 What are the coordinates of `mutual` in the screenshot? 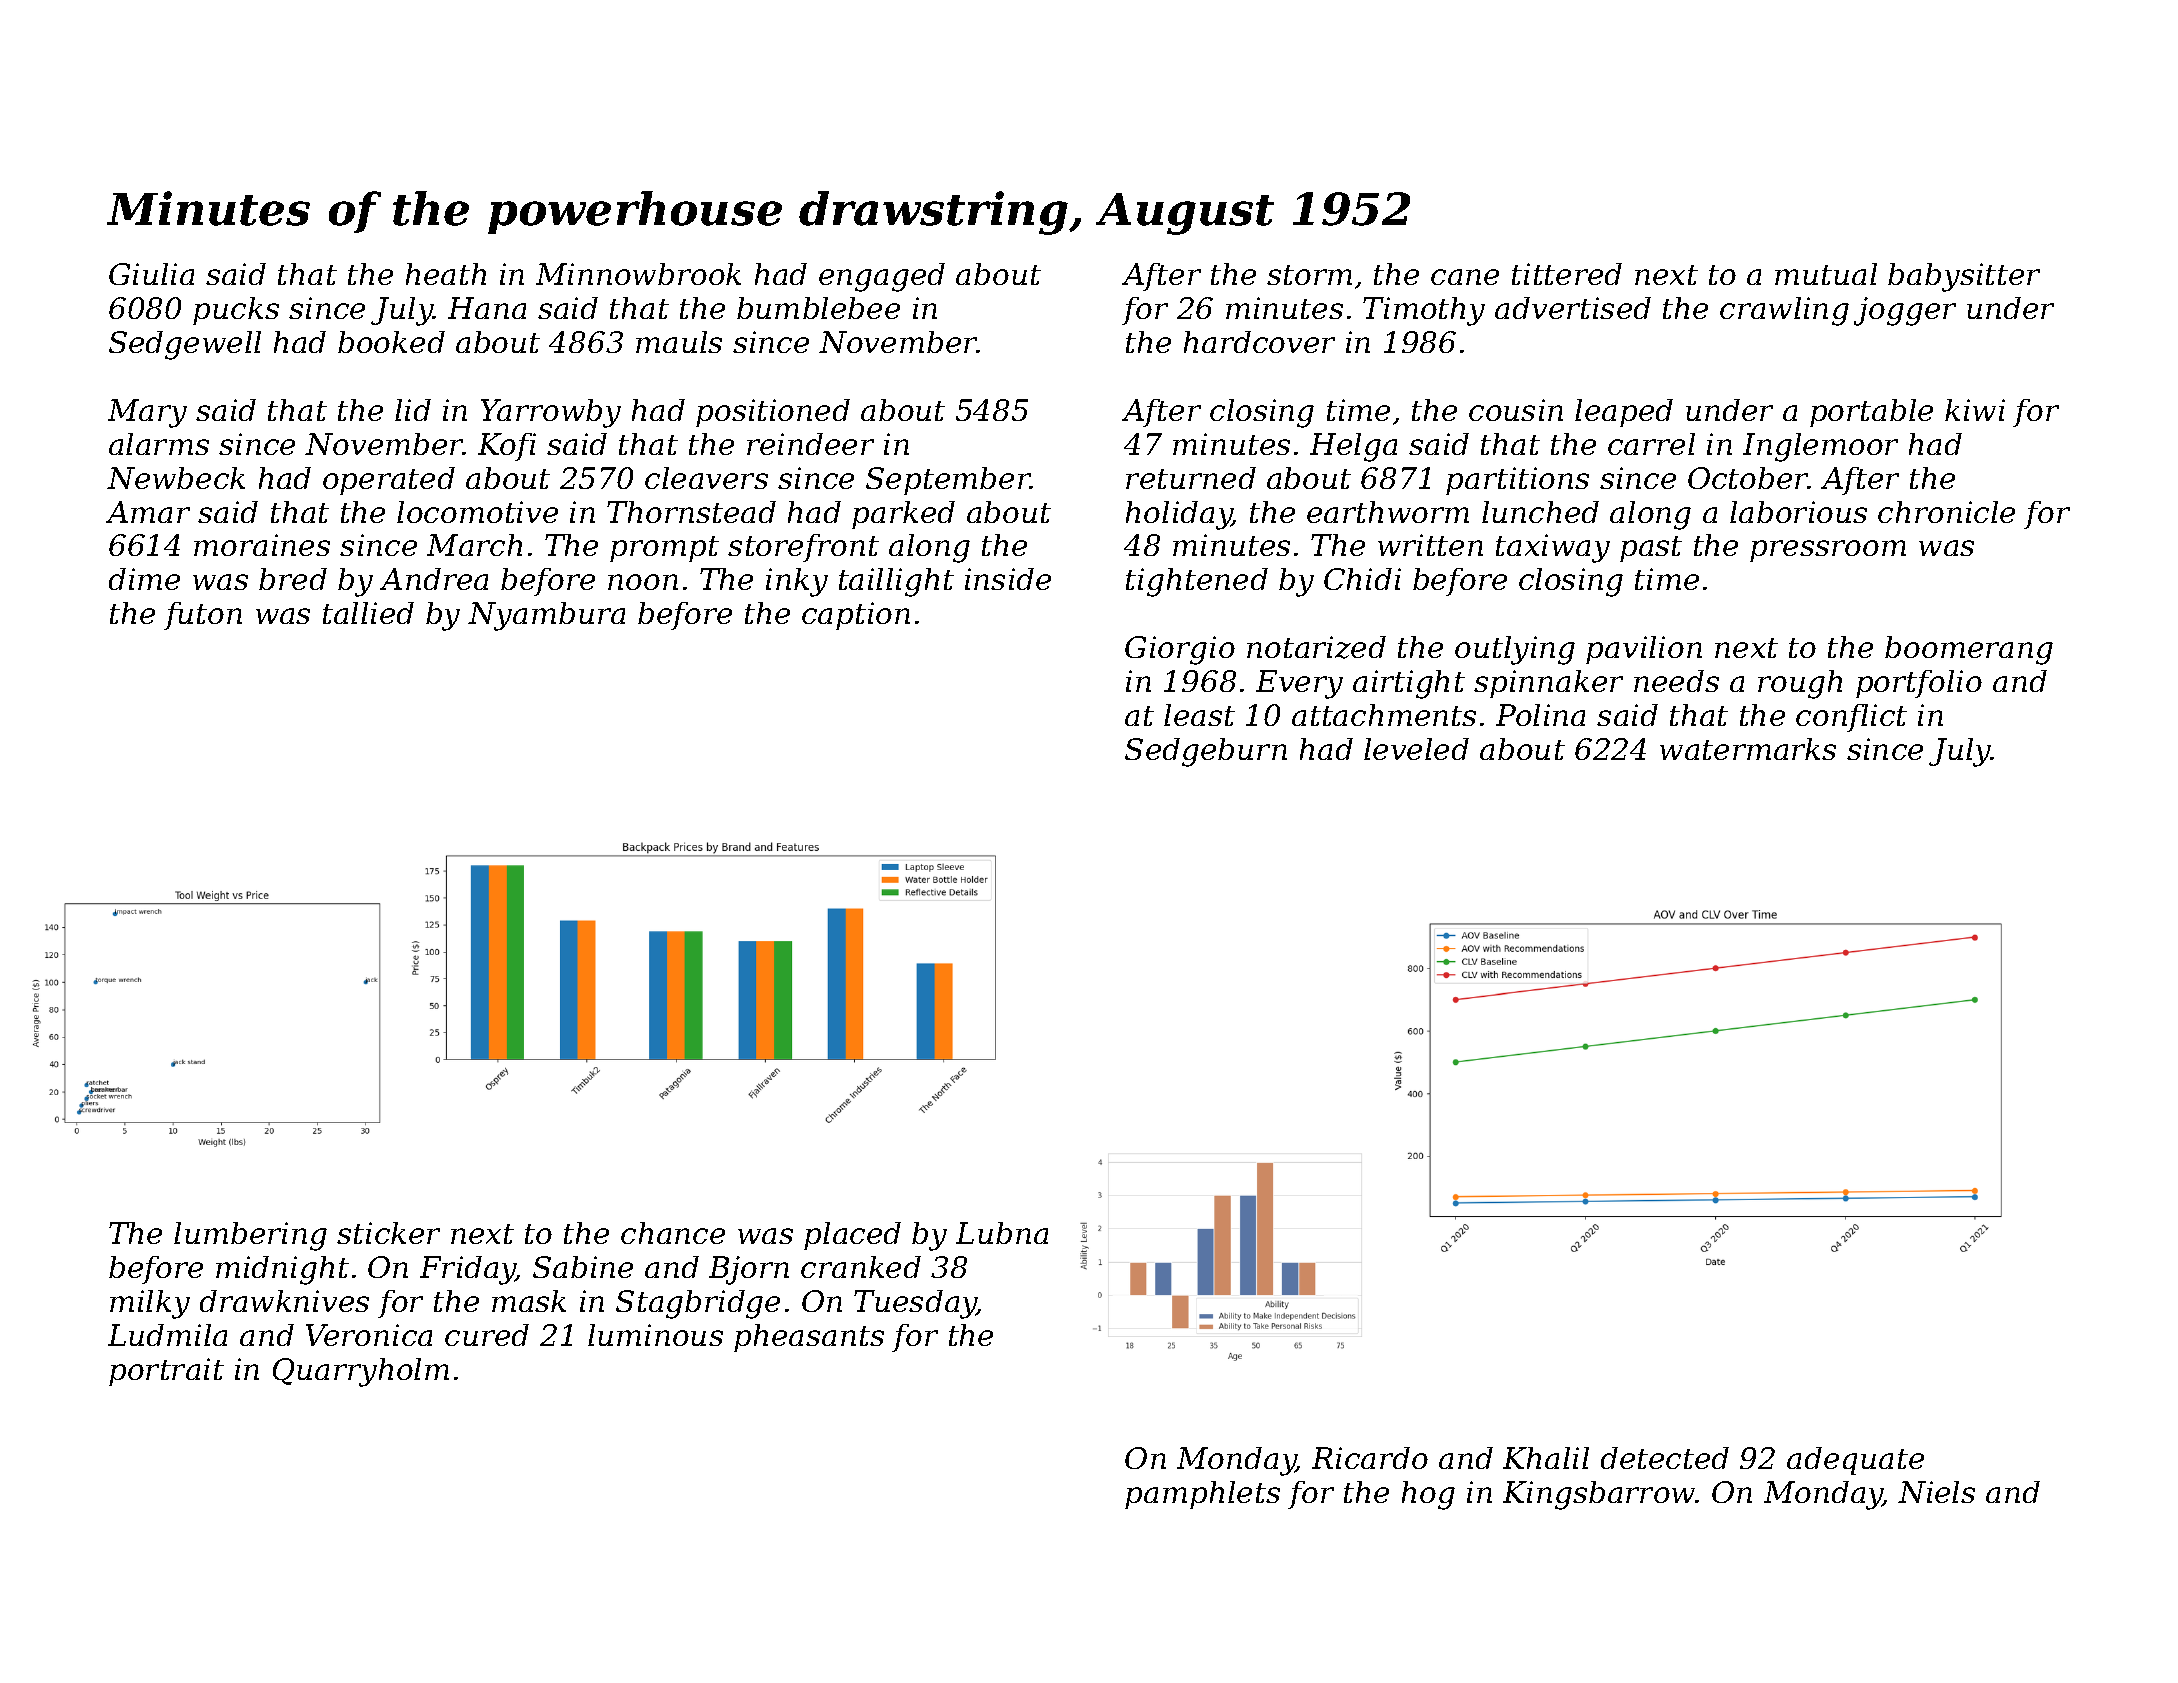 It's located at (1826, 274).
